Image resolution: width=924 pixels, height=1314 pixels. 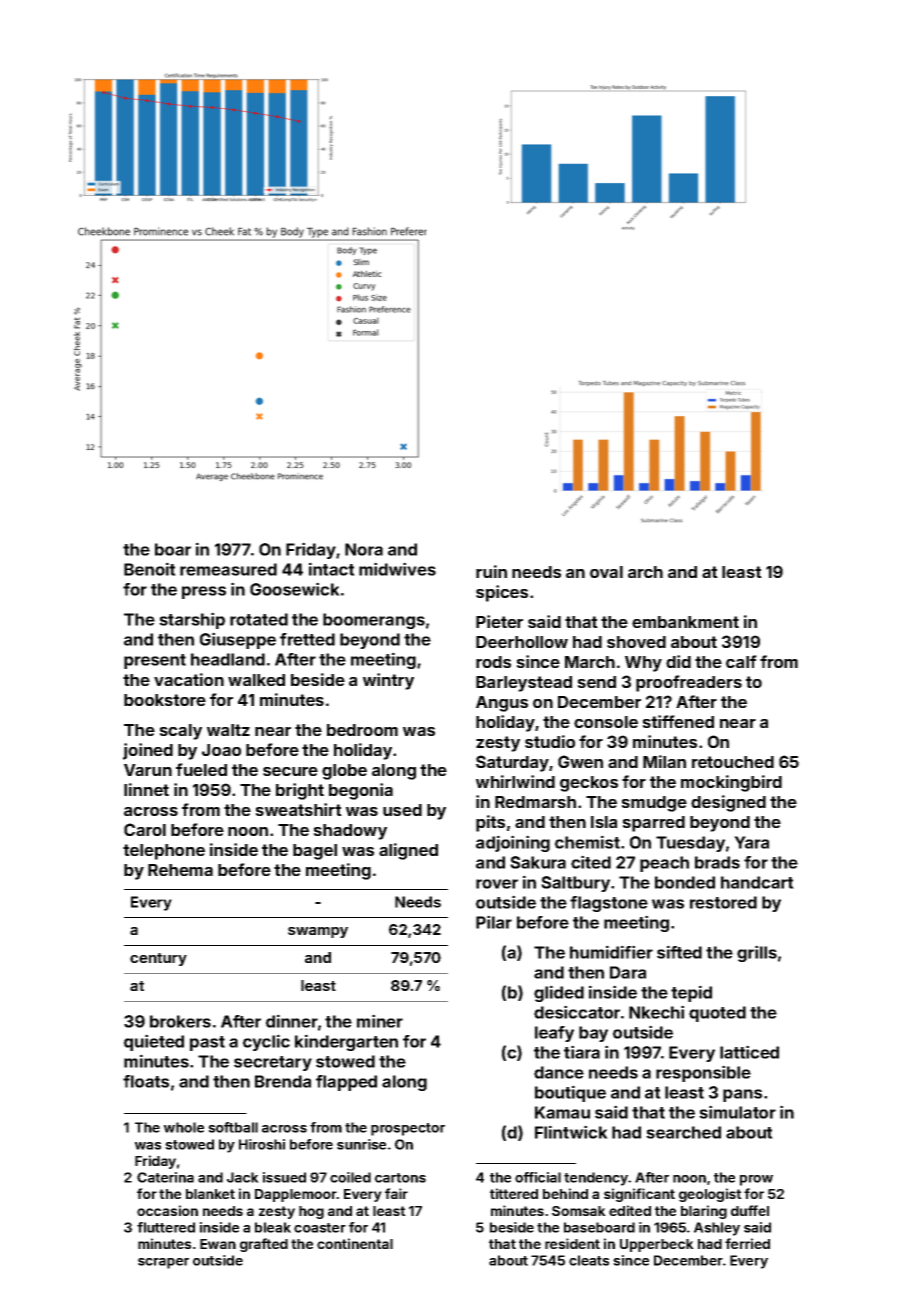 What do you see at coordinates (228, 569) in the document?
I see `remeasured` at bounding box center [228, 569].
